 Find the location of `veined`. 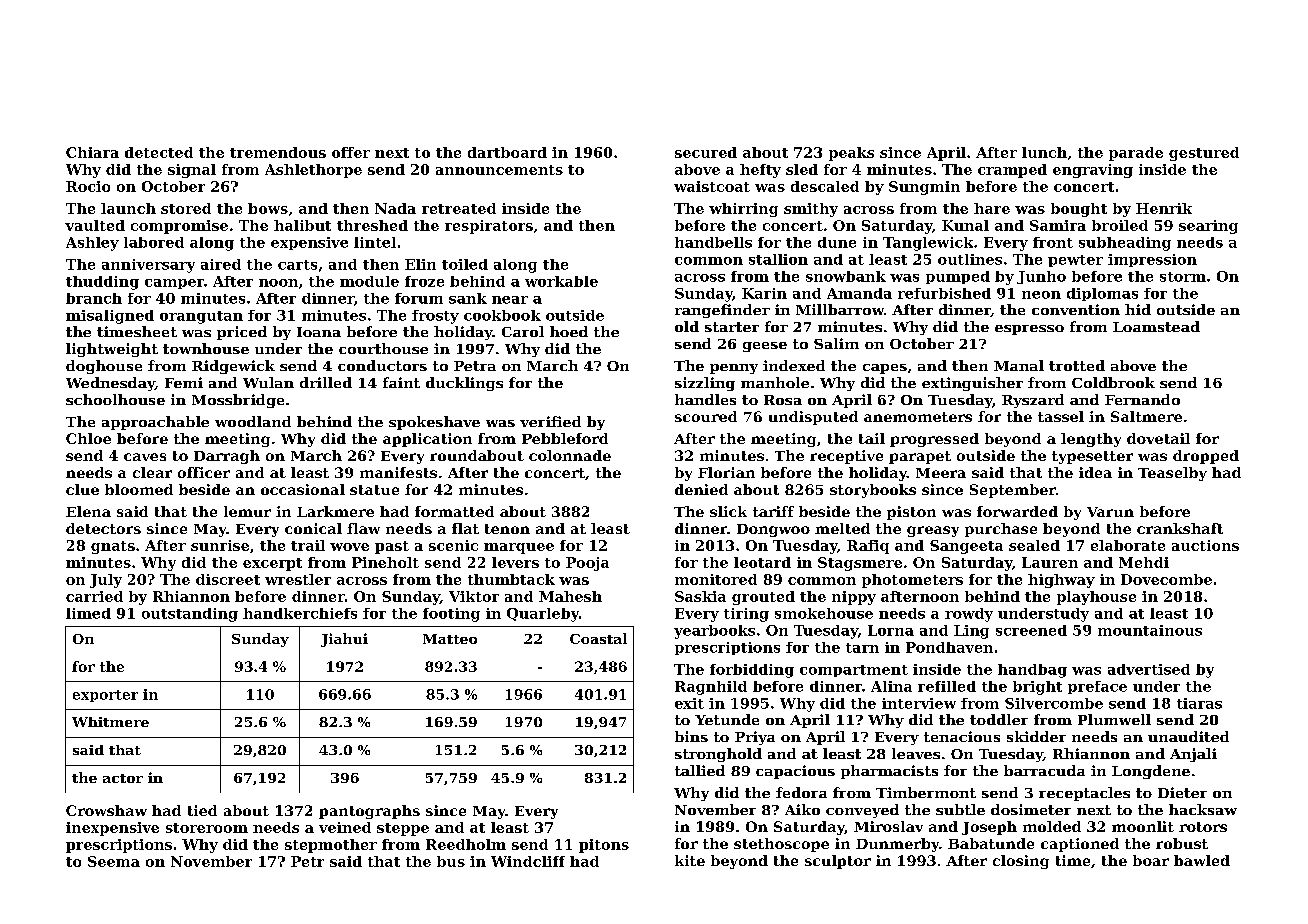

veined is located at coordinates (345, 827).
